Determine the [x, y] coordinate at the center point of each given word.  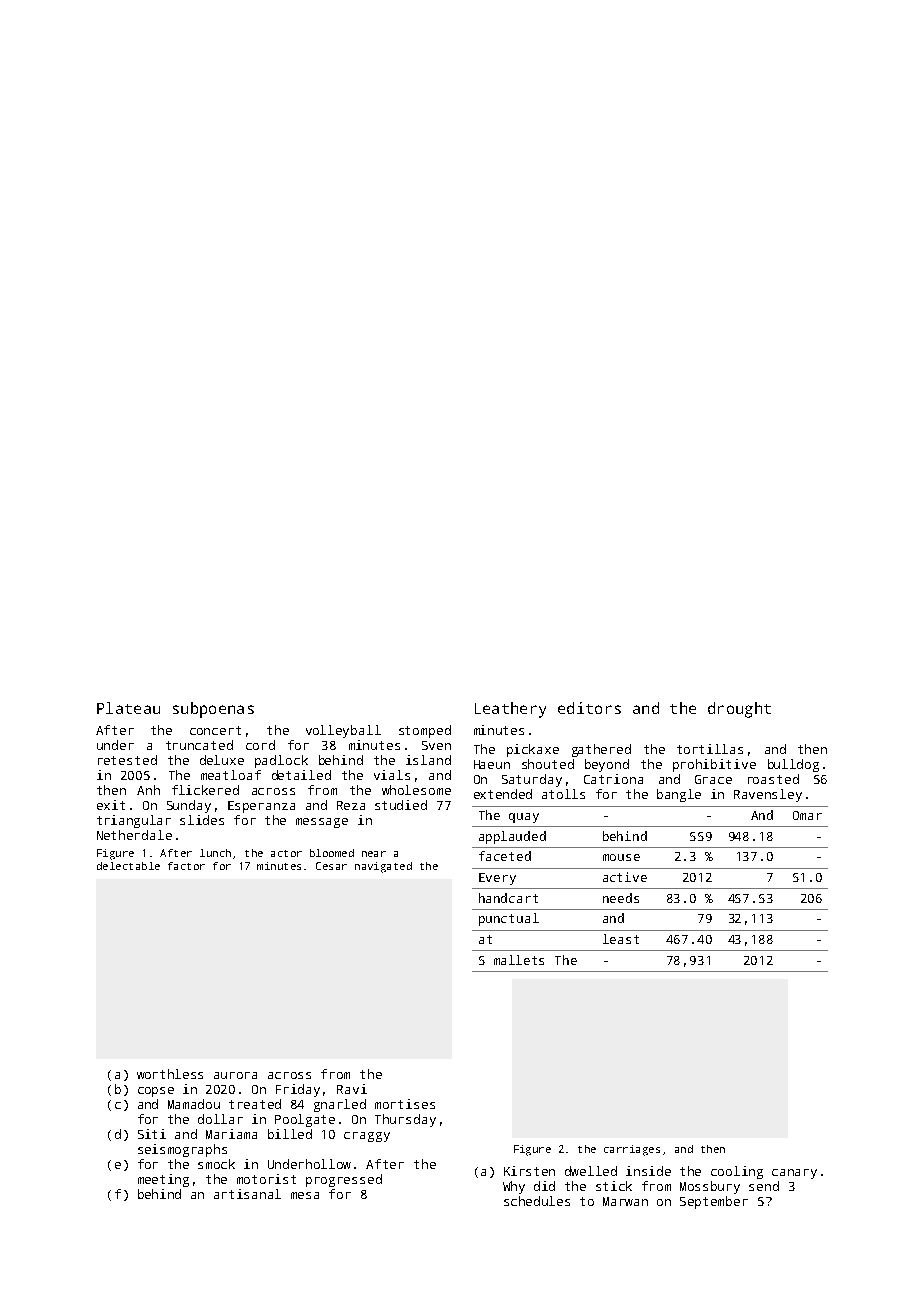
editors [589, 708]
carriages [632, 1150]
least [621, 939]
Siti [152, 1134]
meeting [163, 1180]
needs [621, 898]
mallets [519, 960]
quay [524, 818]
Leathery [510, 710]
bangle [679, 795]
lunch [215, 853]
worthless [170, 1074]
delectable [128, 866]
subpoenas [213, 710]
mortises [405, 1104]
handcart [508, 898]
